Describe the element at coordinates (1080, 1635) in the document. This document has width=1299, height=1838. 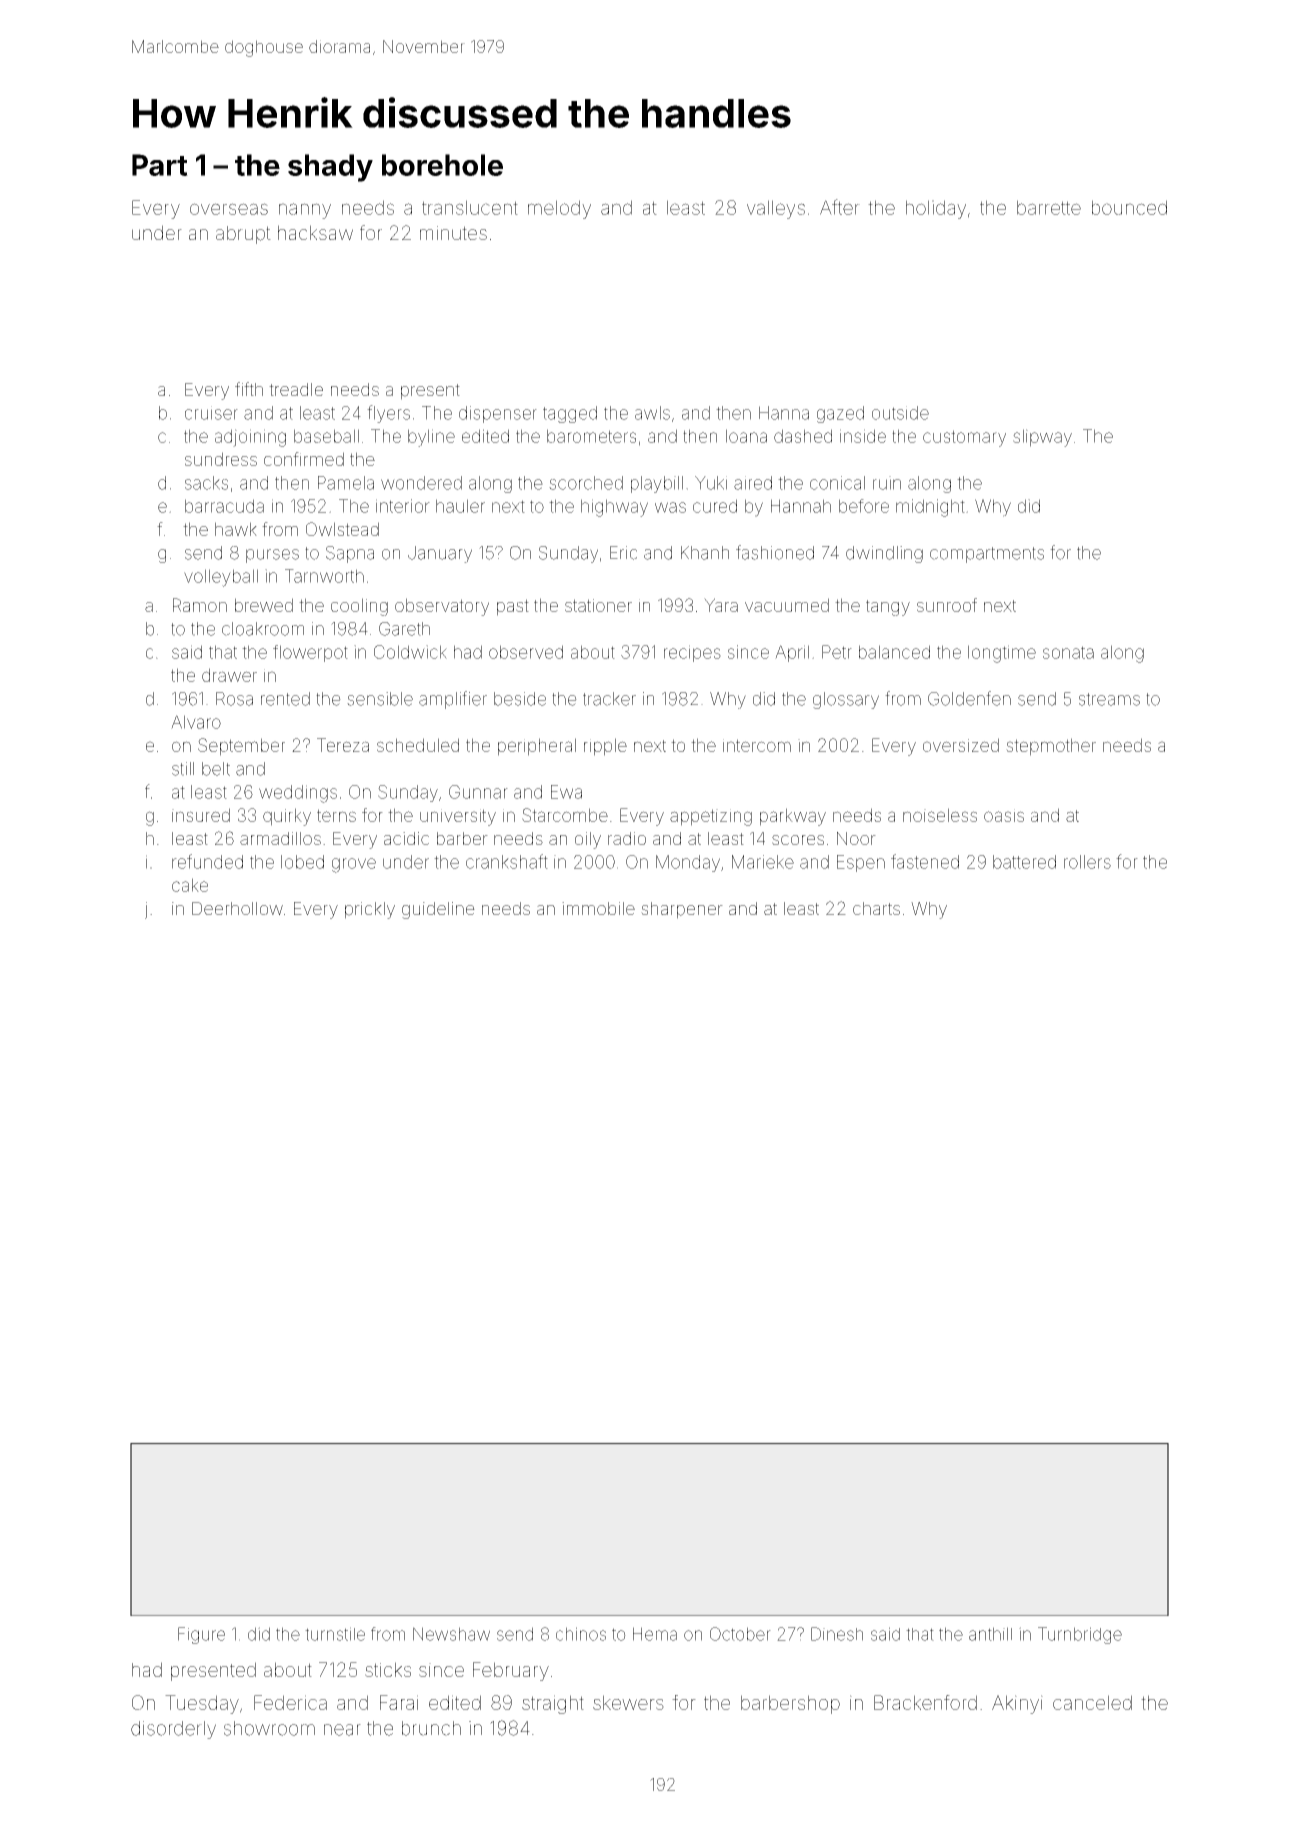
I see `Turnbridge` at that location.
